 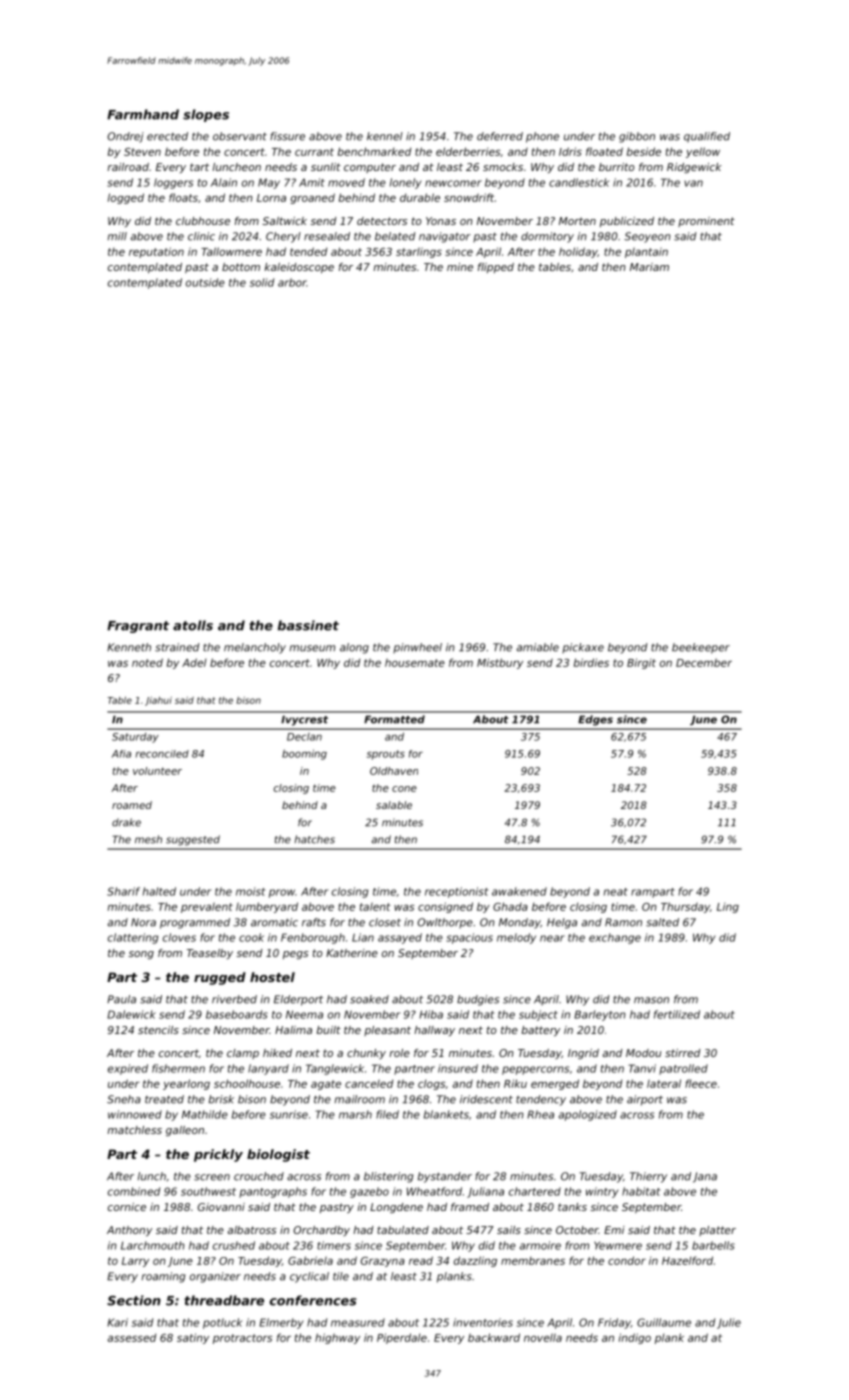 I want to click on computer, so click(x=370, y=168).
